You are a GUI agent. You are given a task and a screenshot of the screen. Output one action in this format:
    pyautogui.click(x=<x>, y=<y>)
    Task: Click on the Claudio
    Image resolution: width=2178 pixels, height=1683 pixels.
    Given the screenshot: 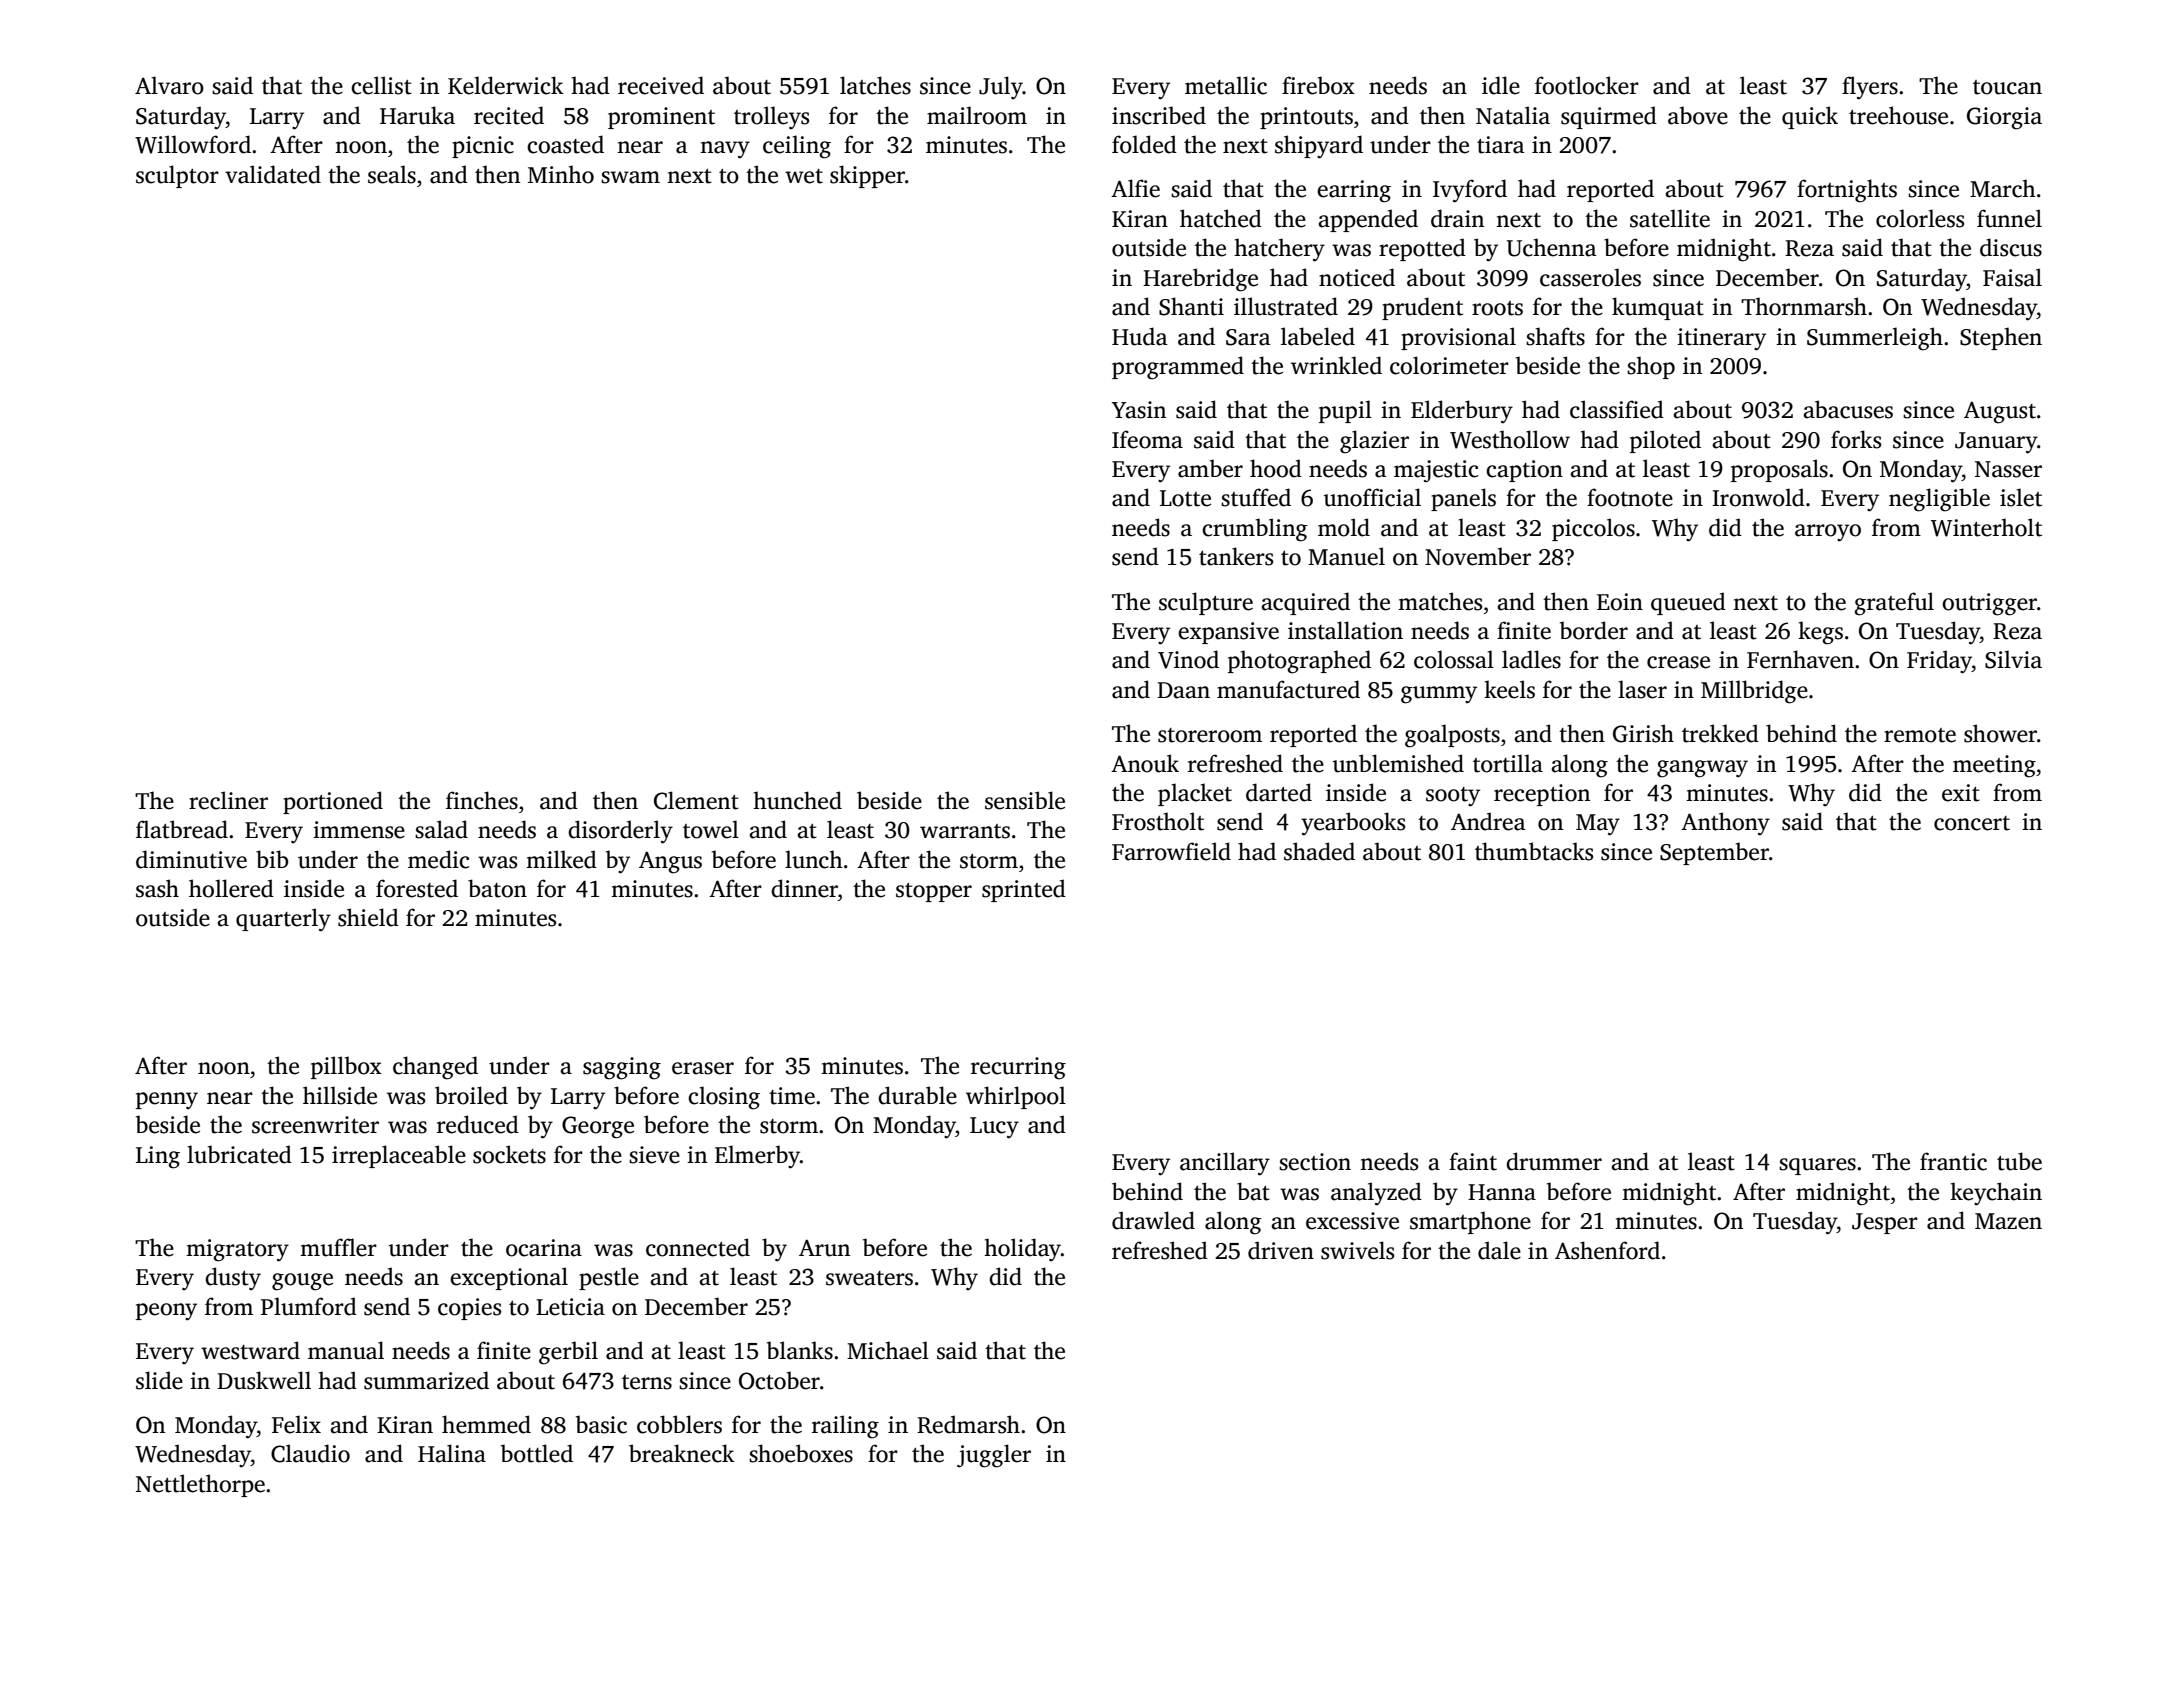 What is the action you would take?
    pyautogui.click(x=310, y=1453)
